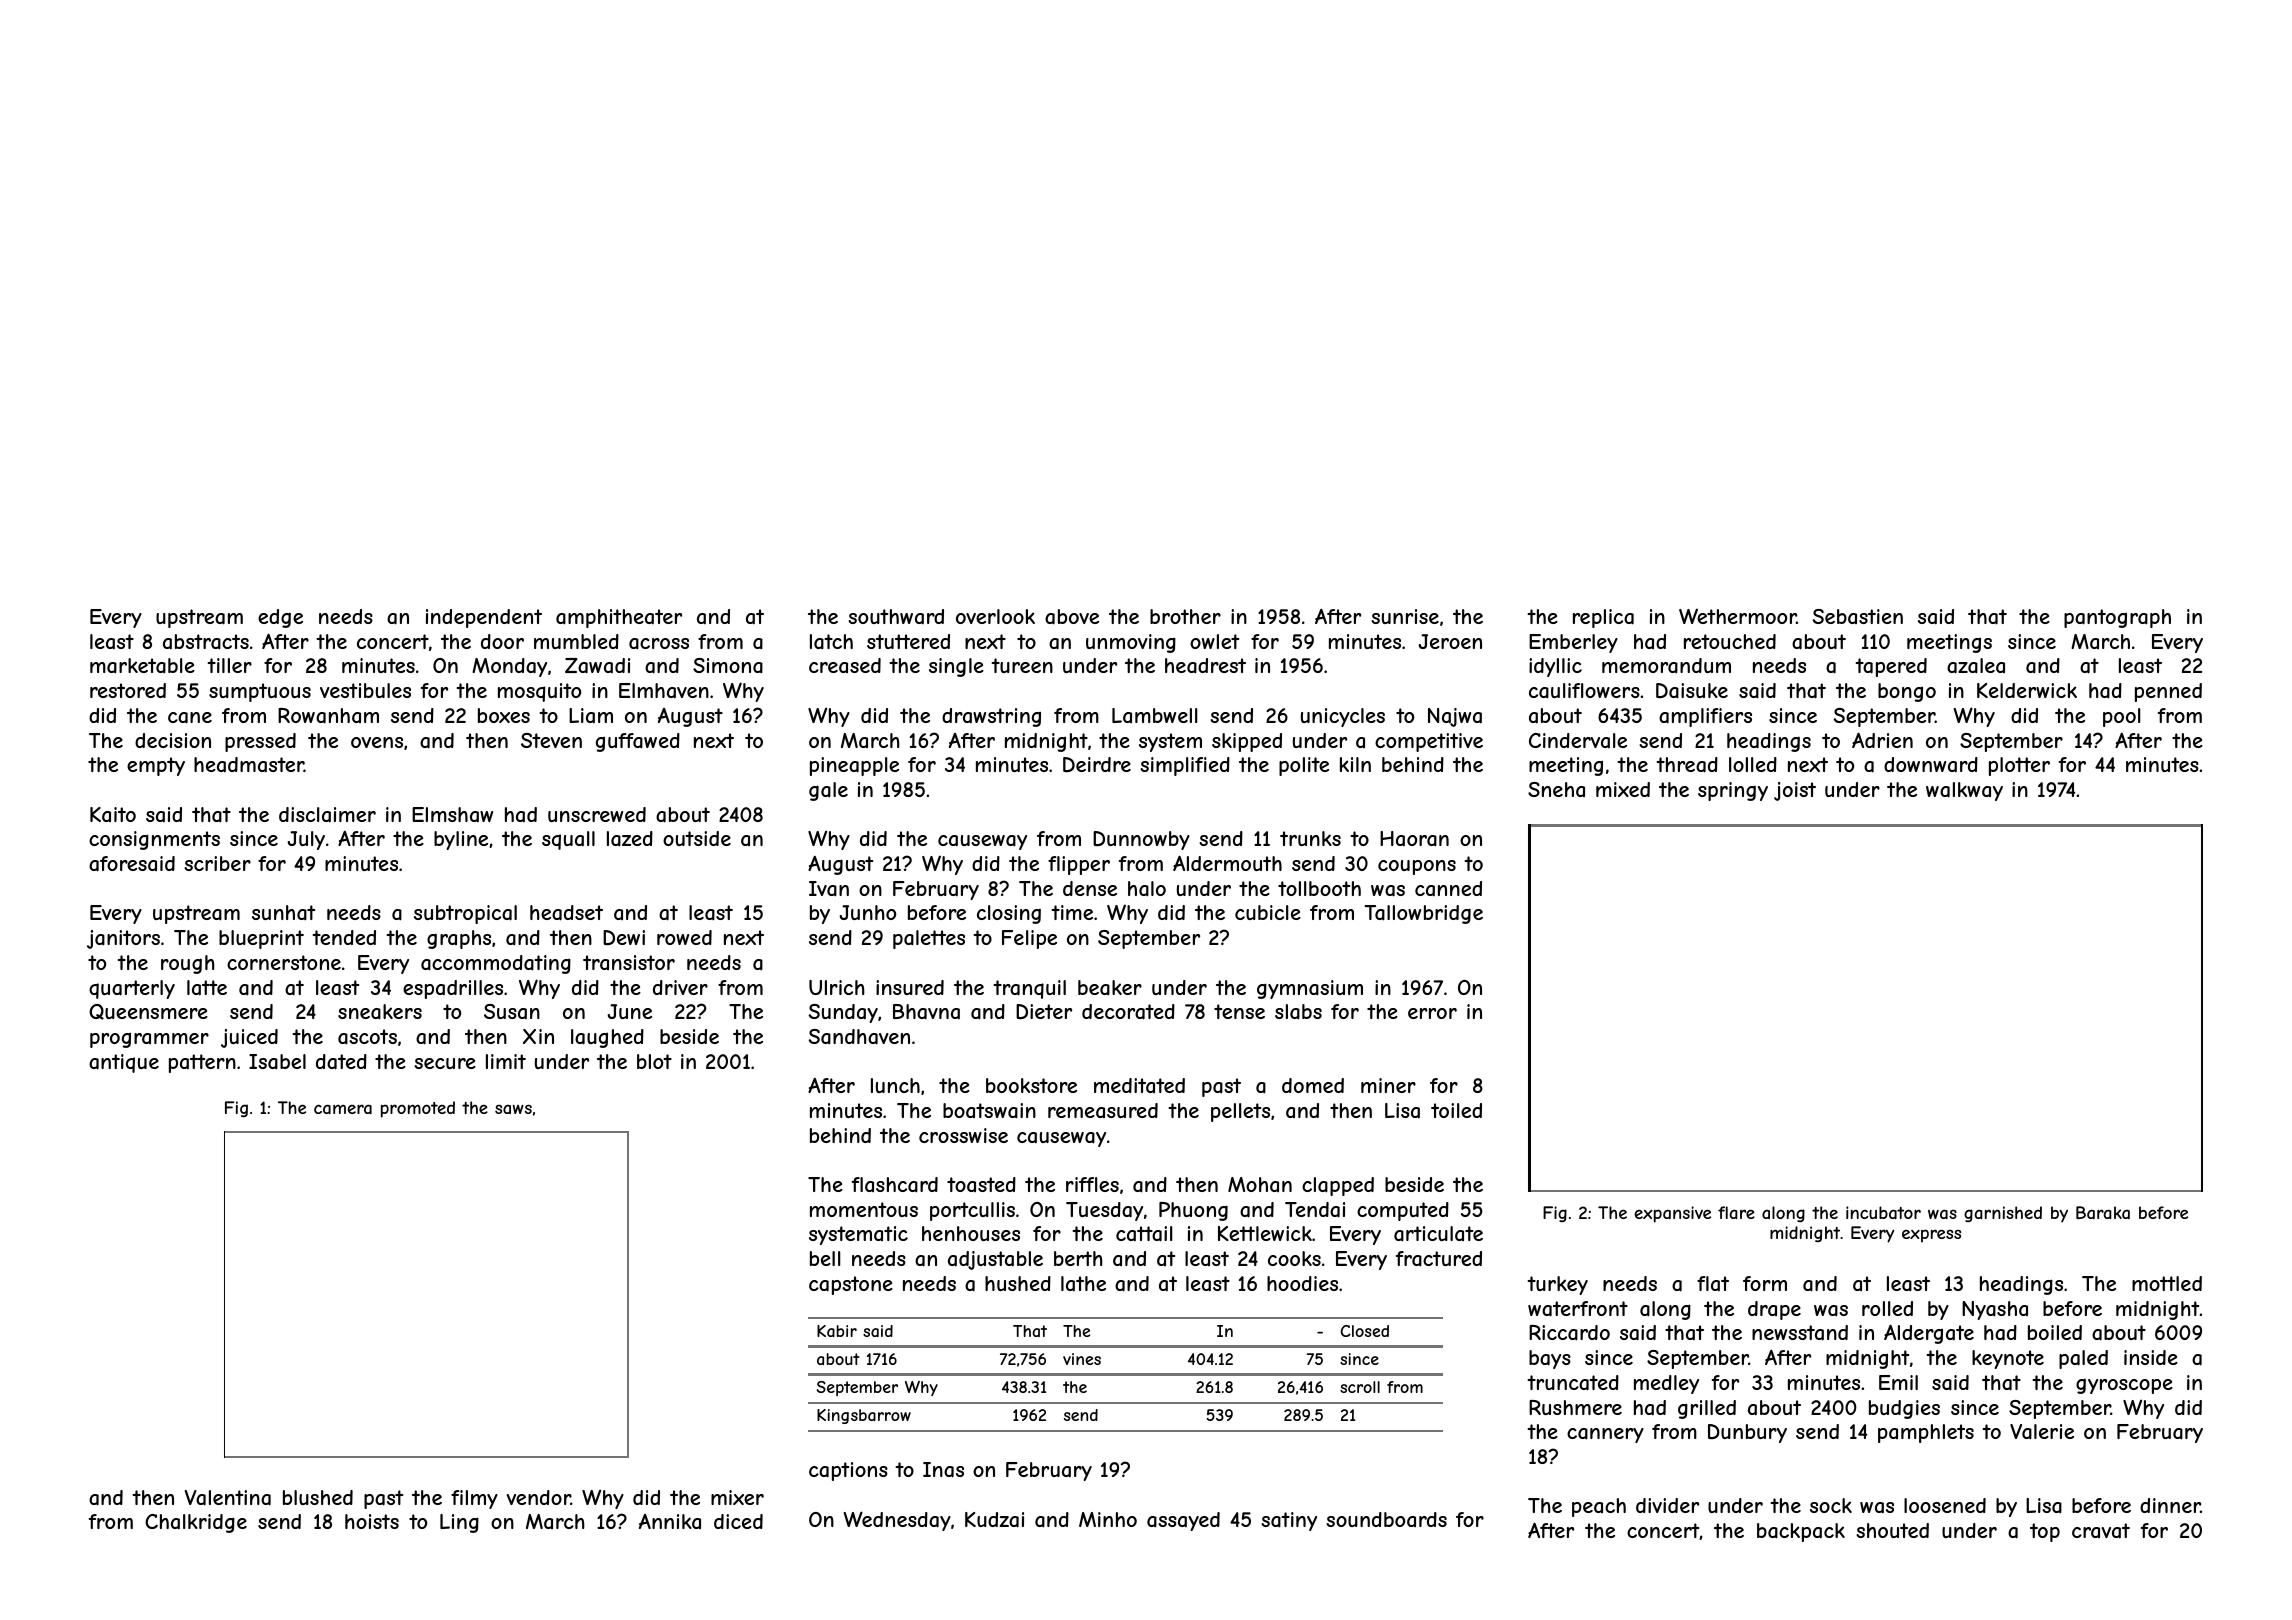 The image size is (2292, 1620). Describe the element at coordinates (895, 1085) in the screenshot. I see `lunch` at that location.
